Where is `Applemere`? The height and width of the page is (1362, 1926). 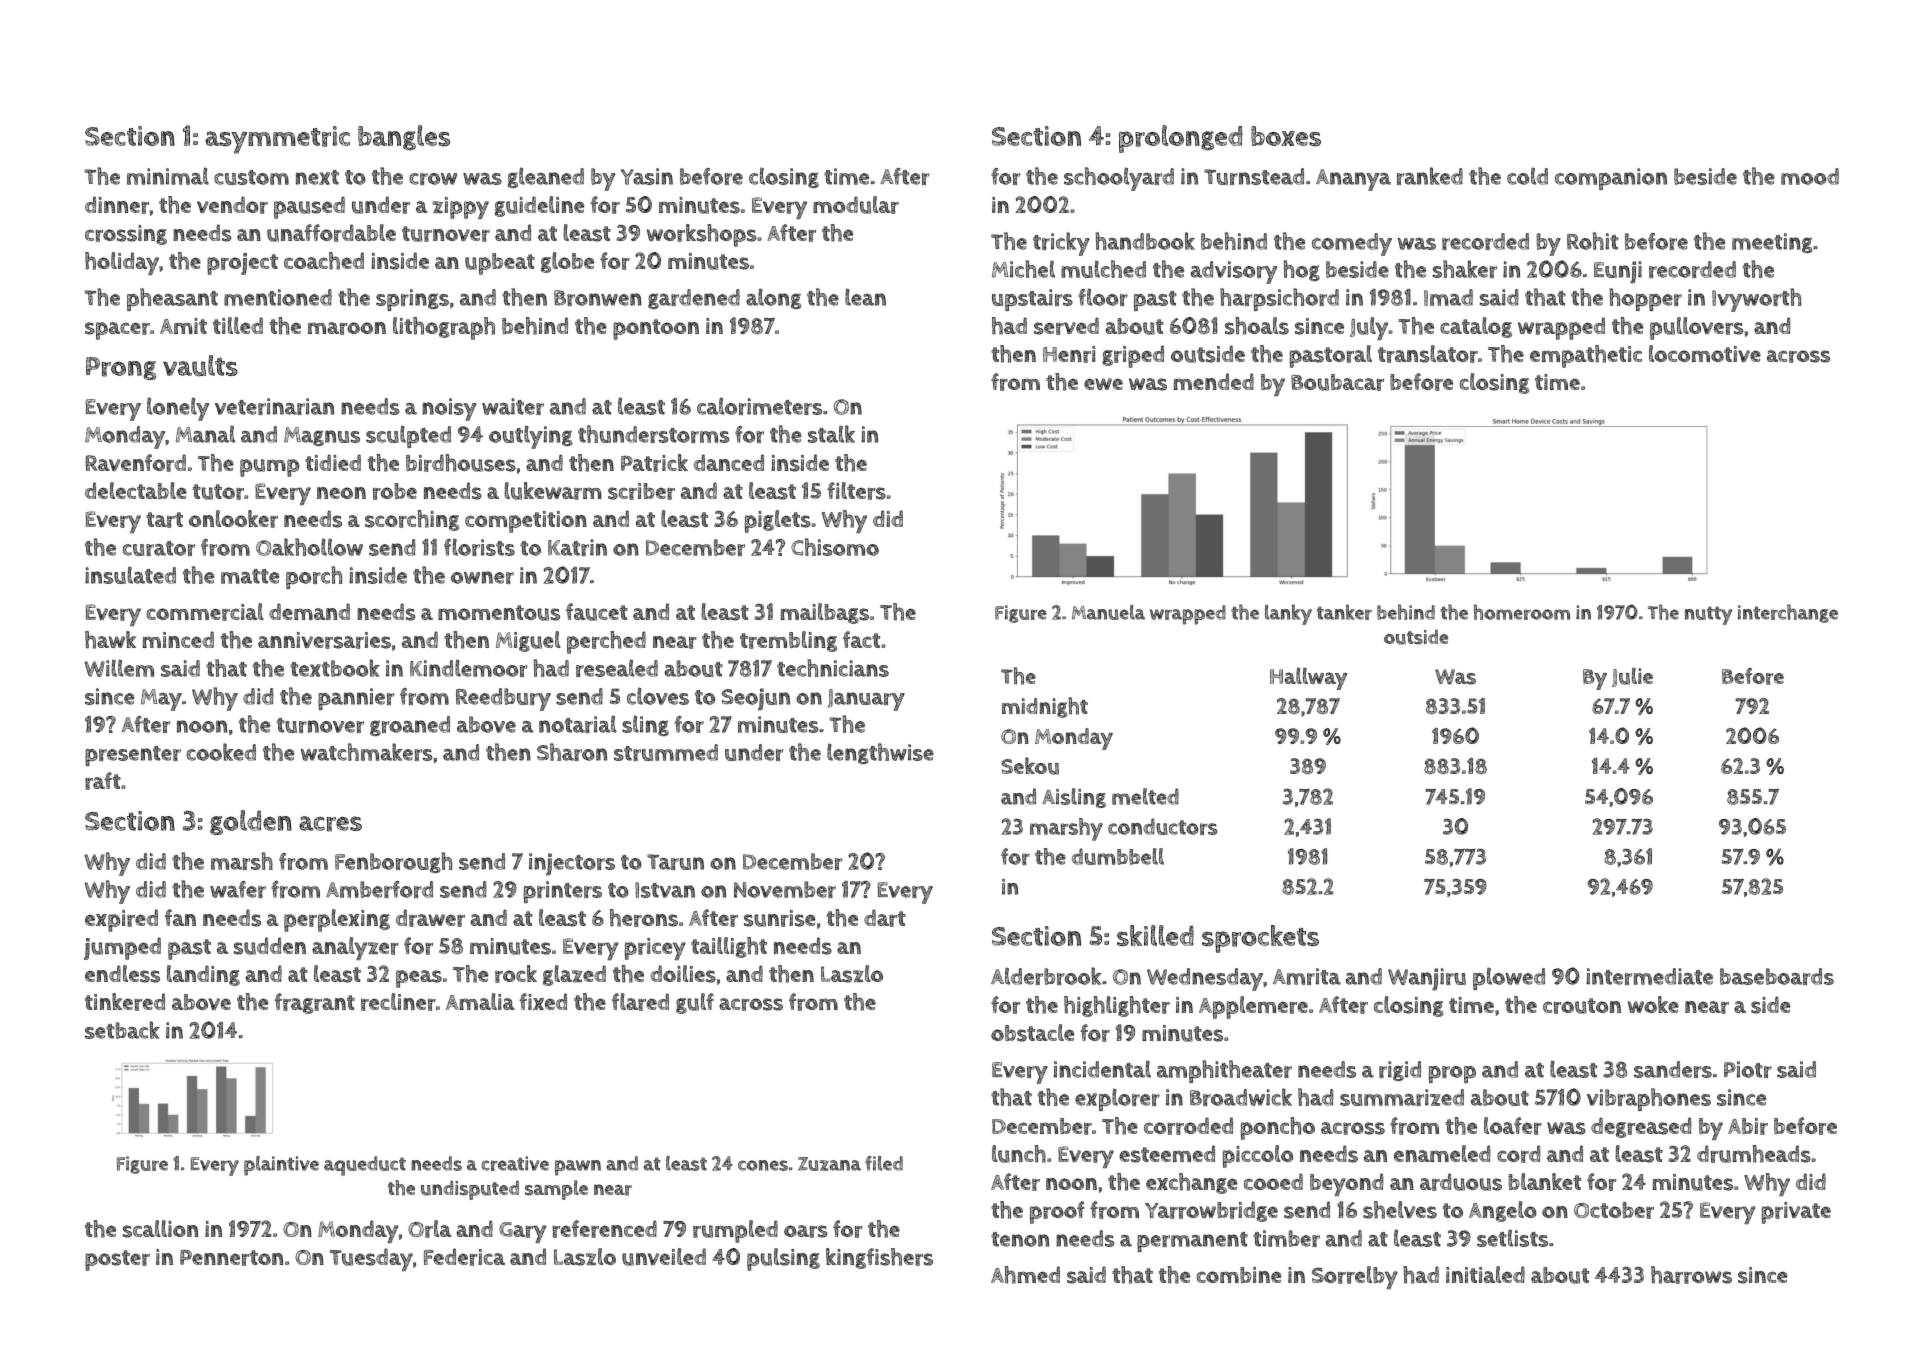
Applemere is located at coordinates (1253, 1007).
